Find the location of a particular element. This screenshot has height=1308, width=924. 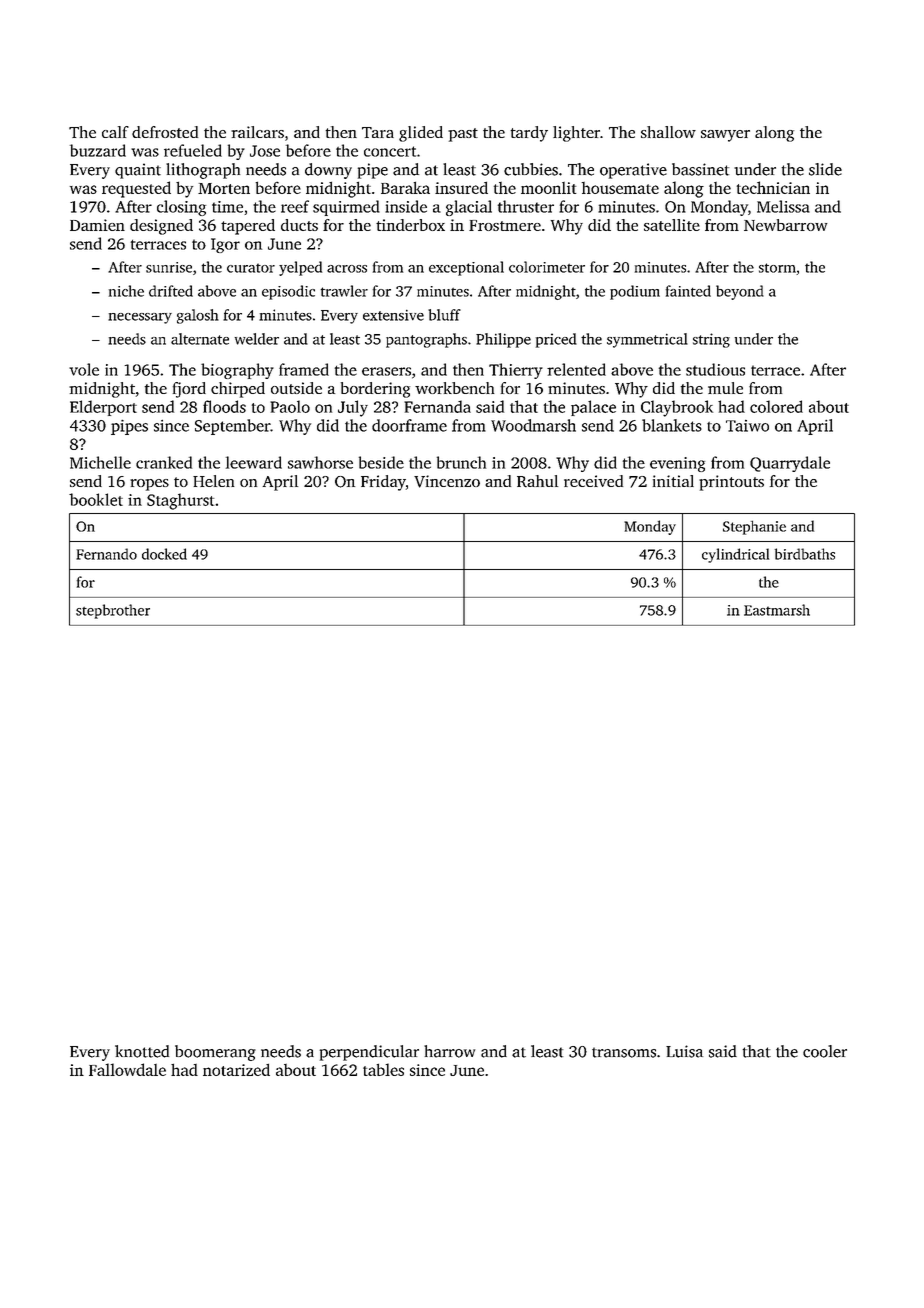

Eastmarsh is located at coordinates (777, 610).
